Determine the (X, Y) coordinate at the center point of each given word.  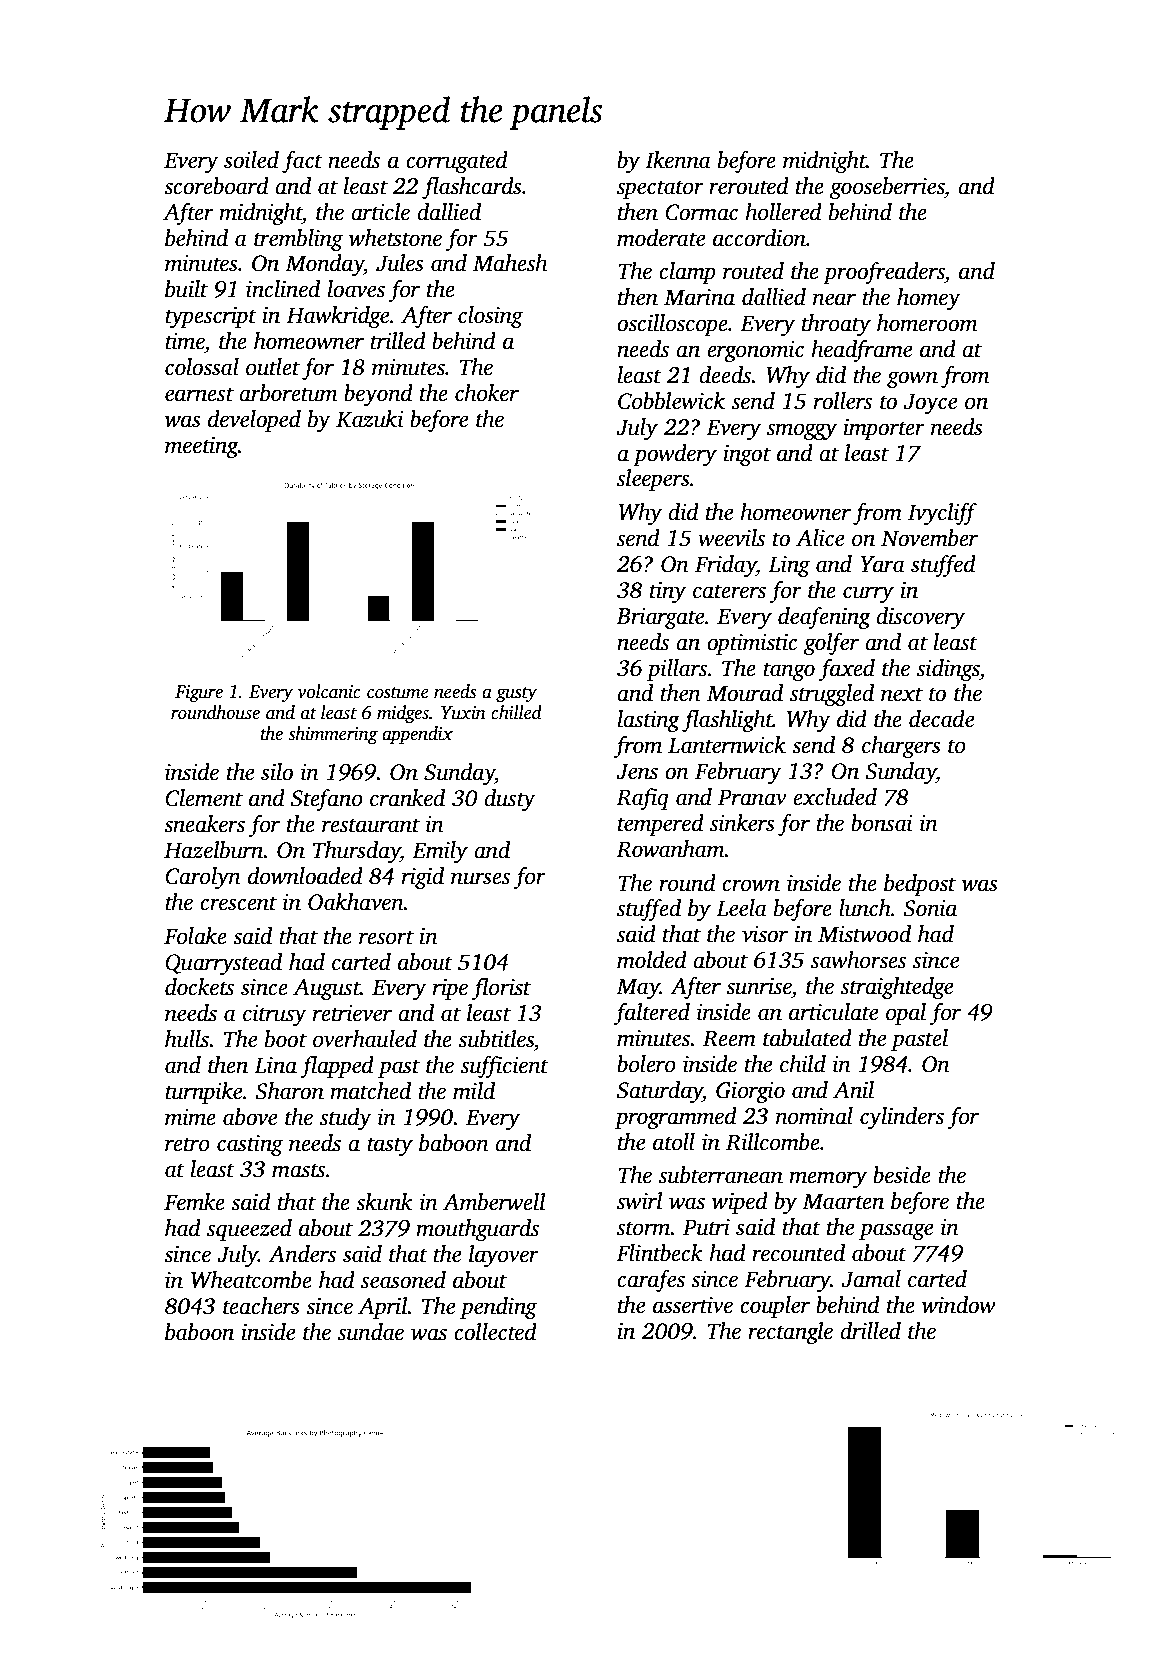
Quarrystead (223, 964)
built (186, 289)
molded (652, 960)
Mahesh (510, 263)
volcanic (329, 691)
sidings (948, 670)
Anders (302, 1254)
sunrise (759, 986)
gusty (516, 694)
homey (929, 299)
